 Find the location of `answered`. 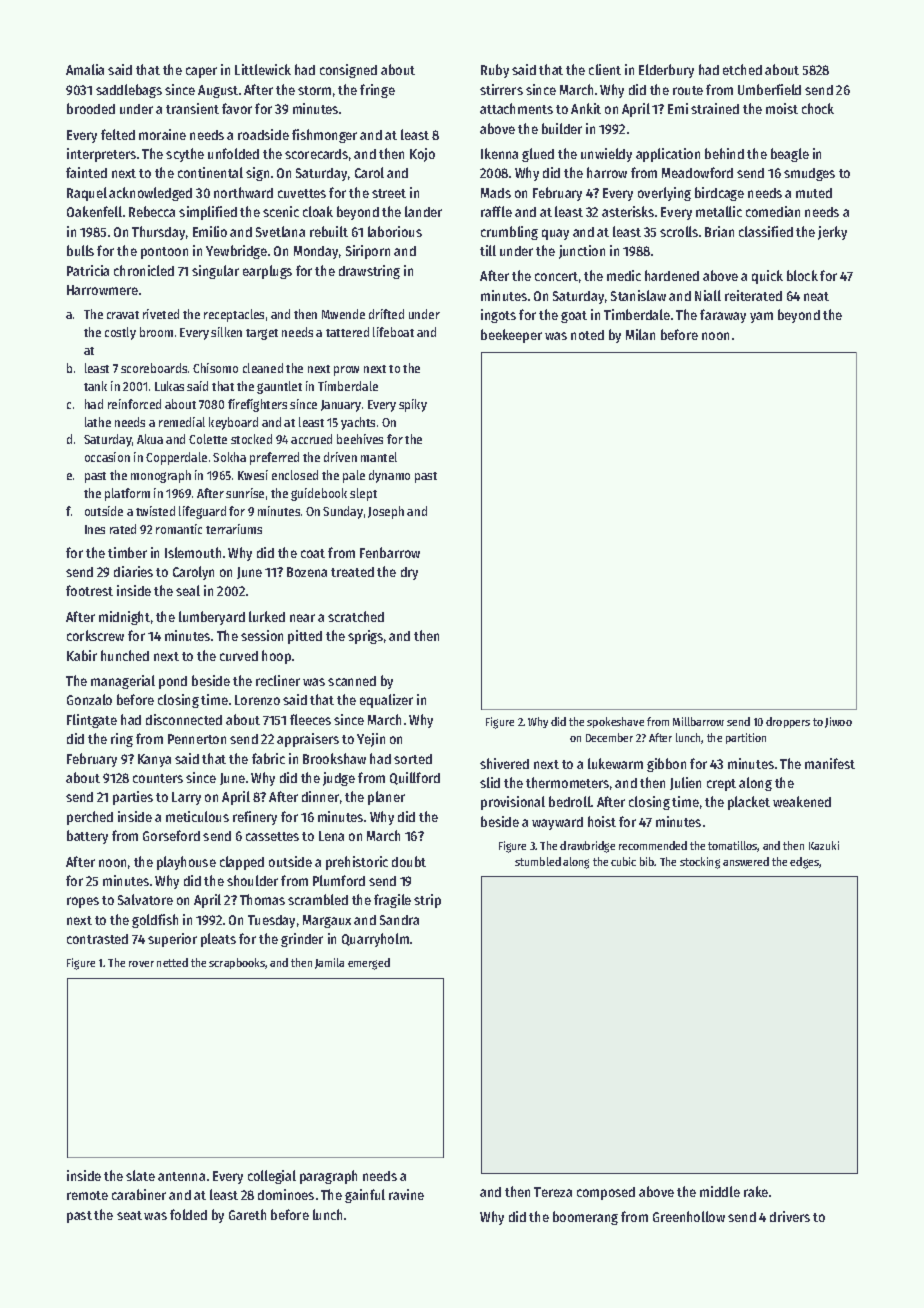

answered is located at coordinates (746, 861).
